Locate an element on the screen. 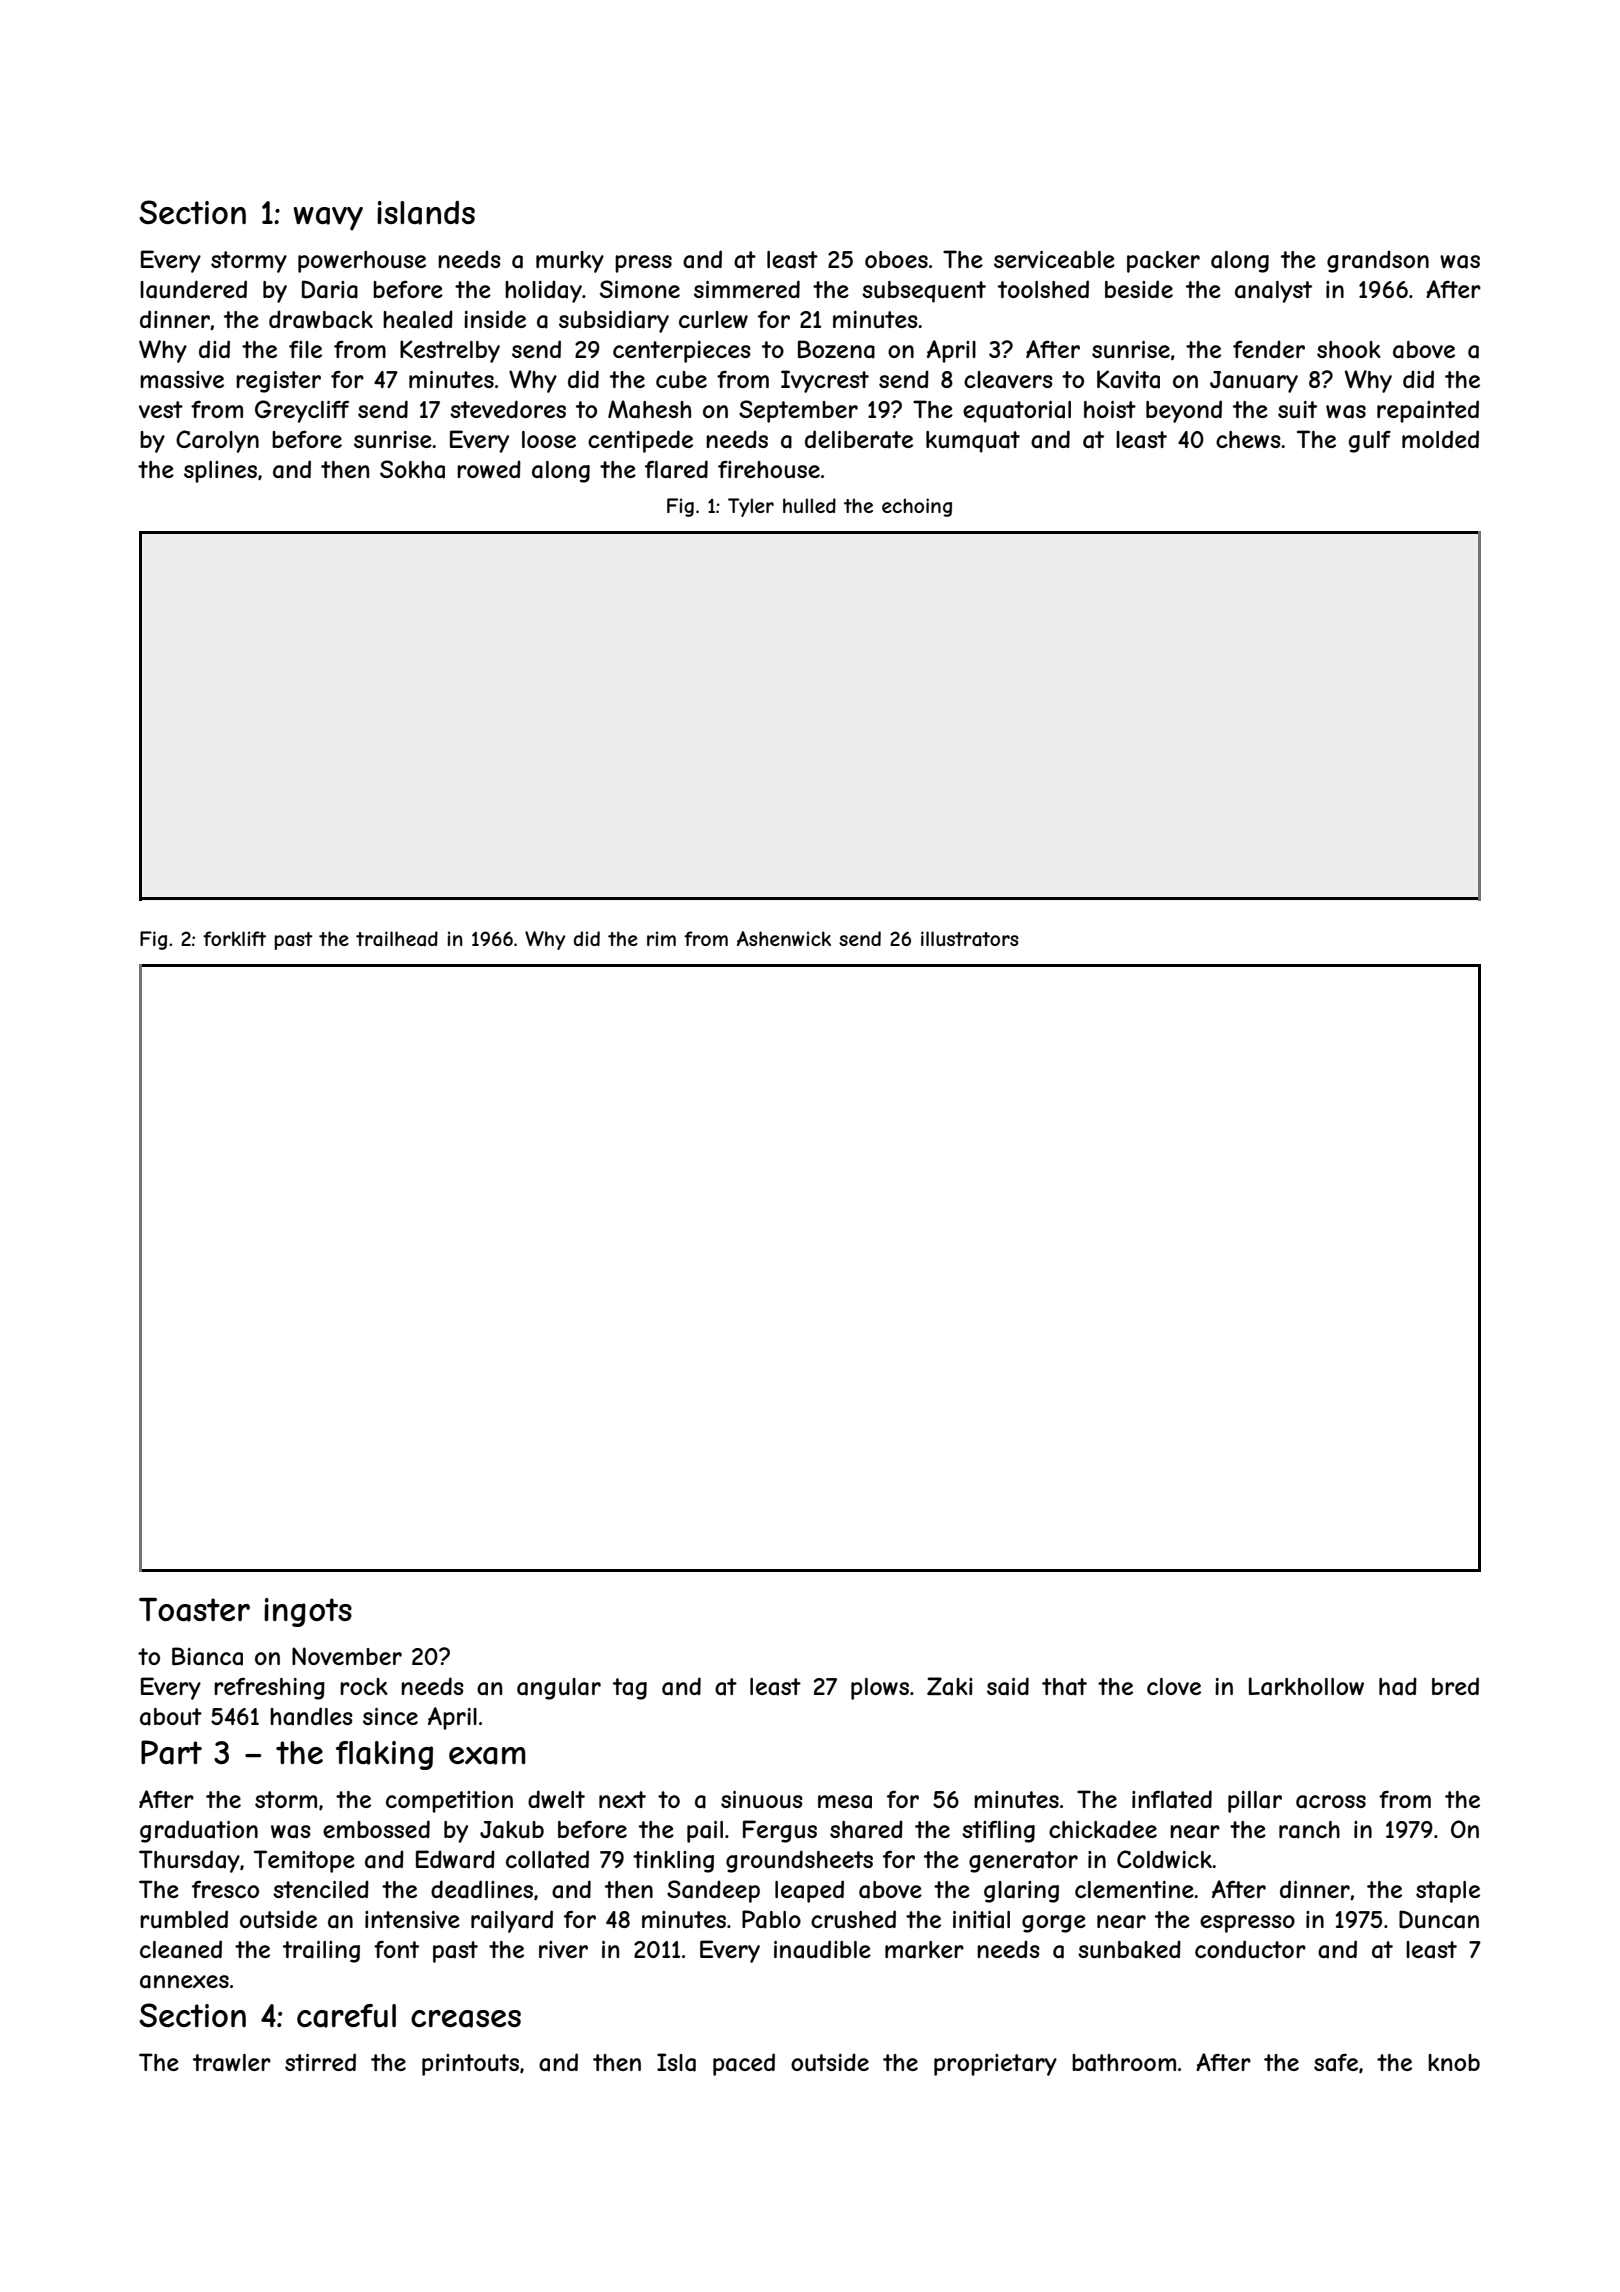 Image resolution: width=1620 pixels, height=2292 pixels. conductor is located at coordinates (1250, 1949).
